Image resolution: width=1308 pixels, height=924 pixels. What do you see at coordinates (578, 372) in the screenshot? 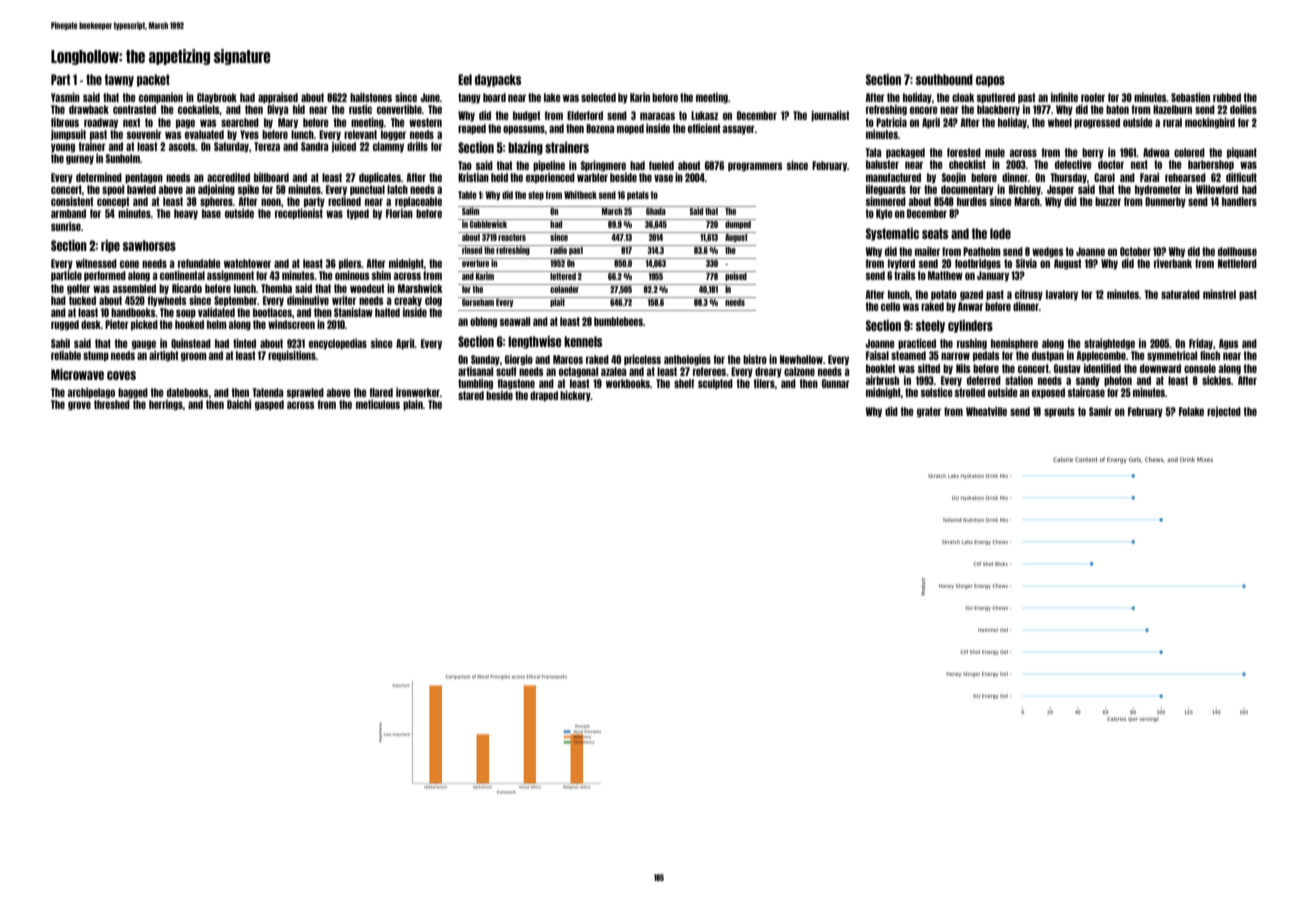
I see `octagonal` at bounding box center [578, 372].
